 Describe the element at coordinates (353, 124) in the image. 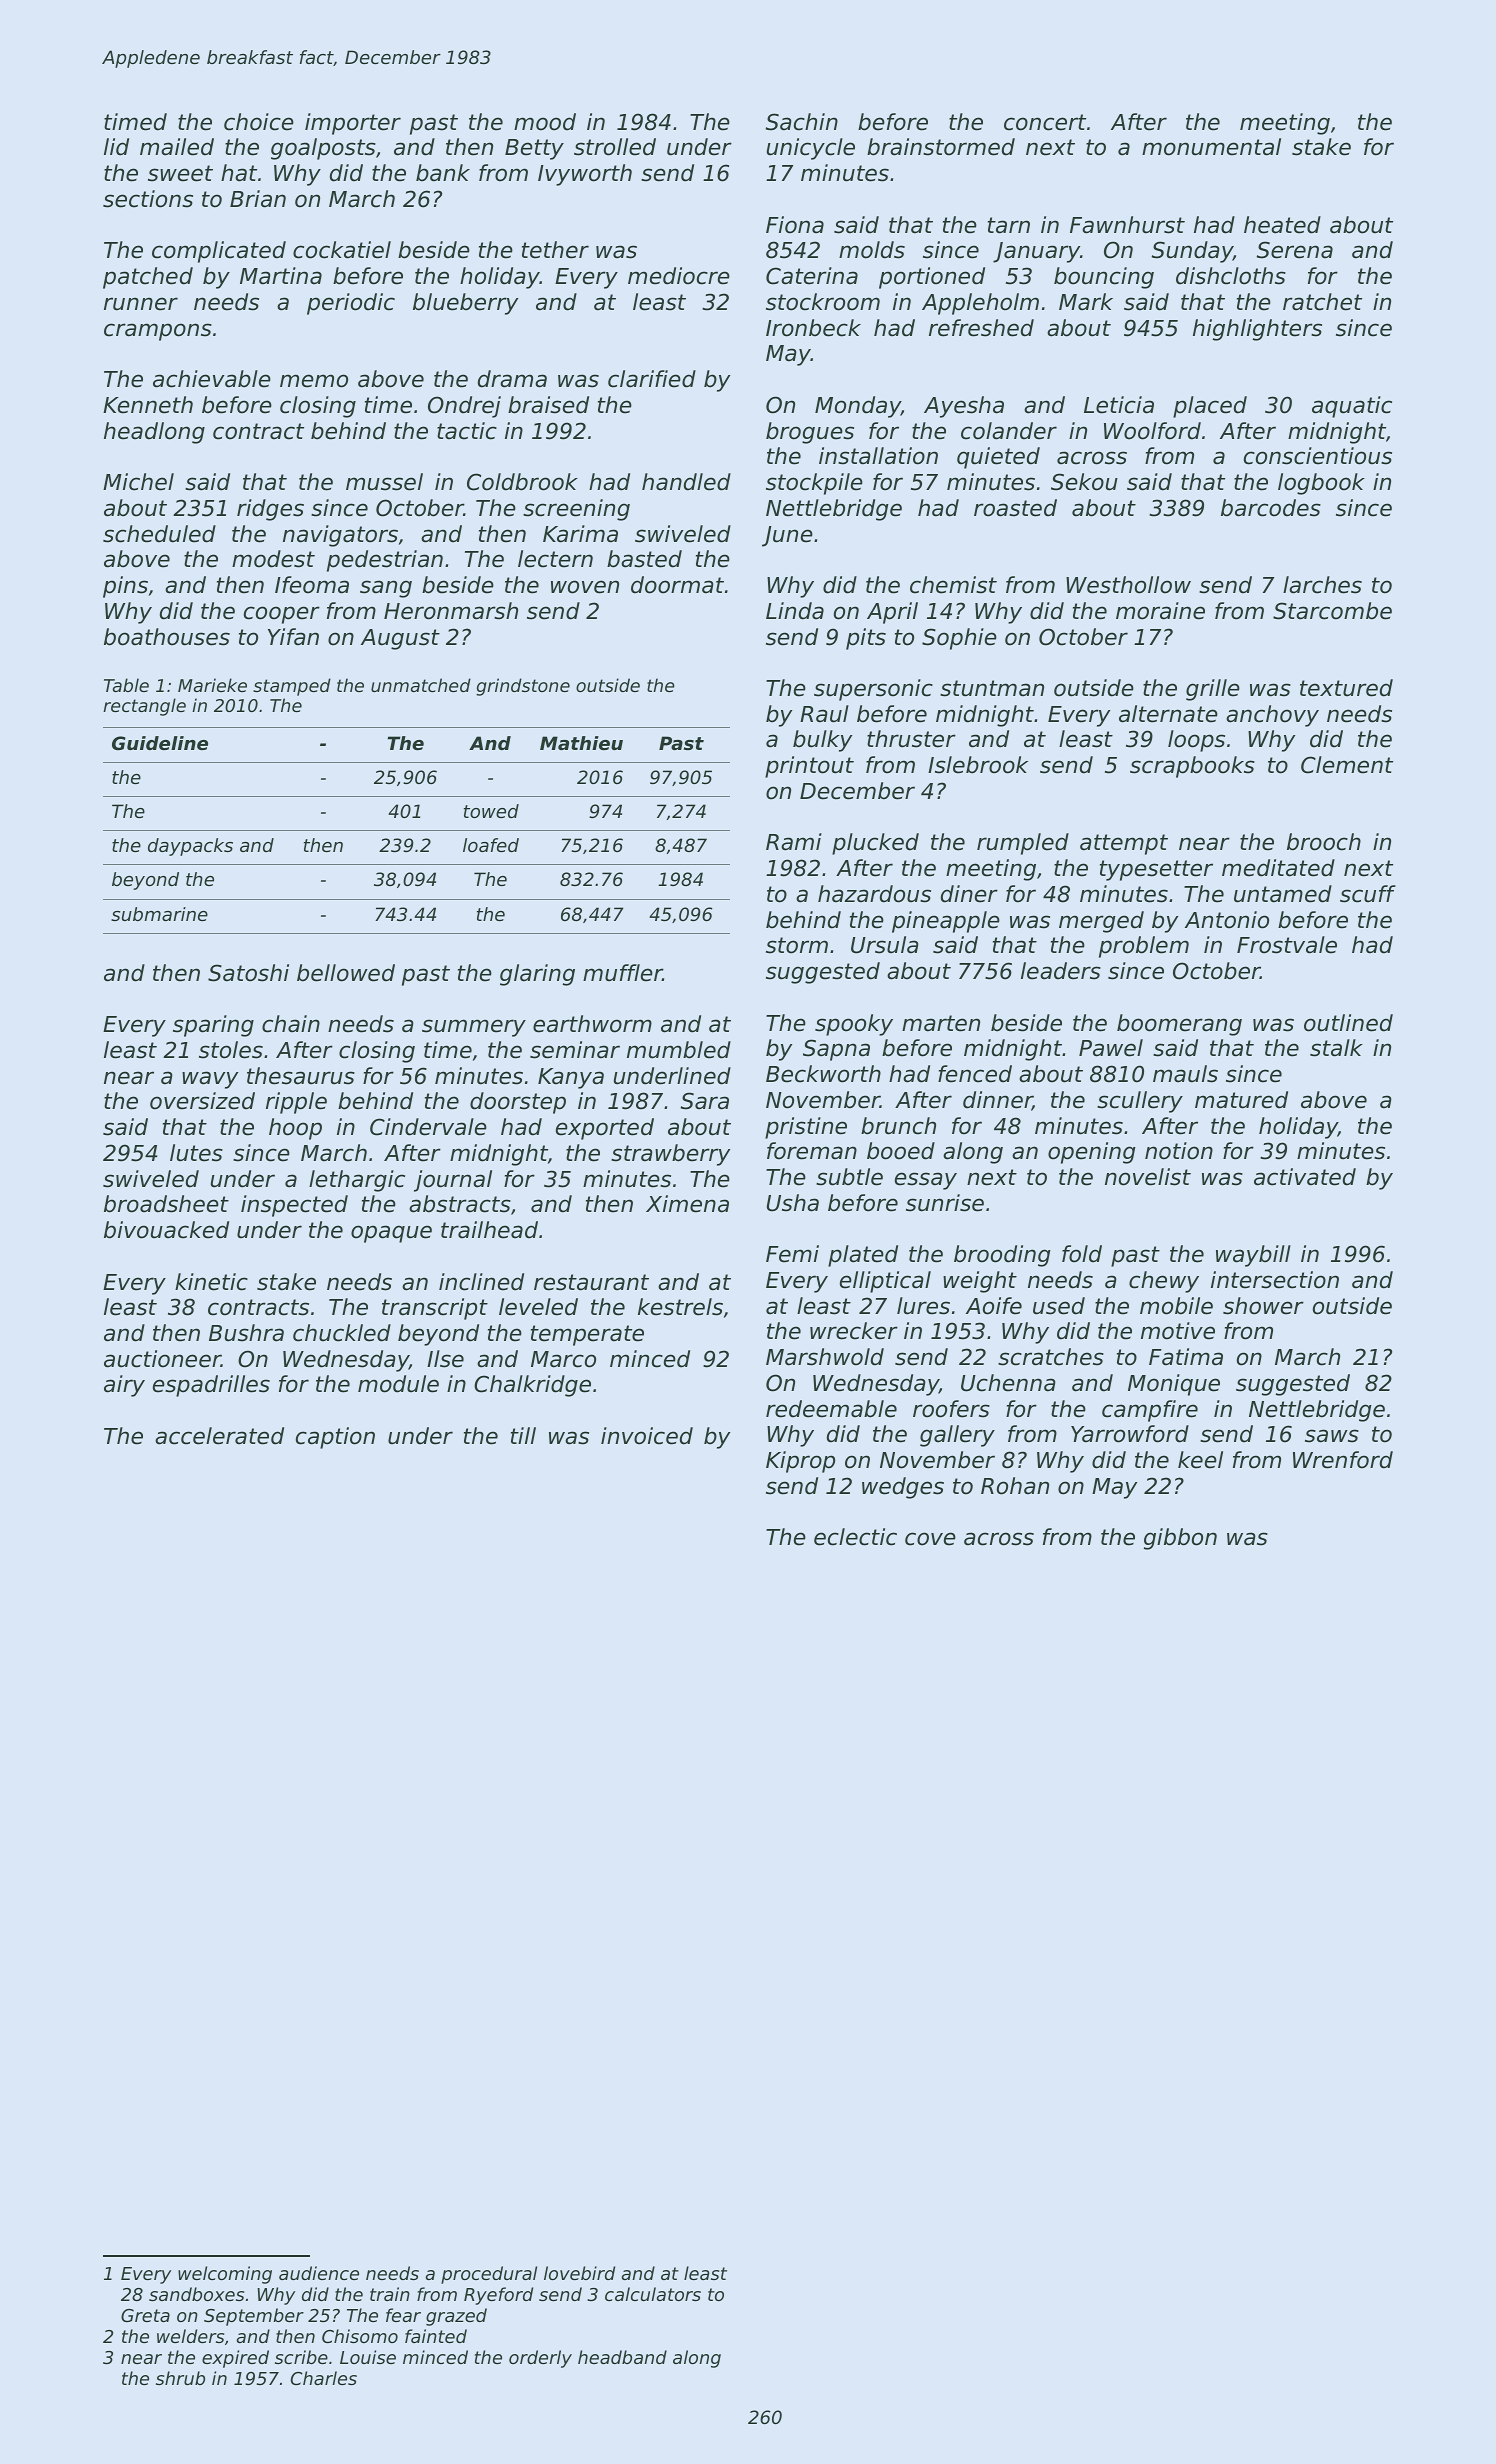

I see `importer` at that location.
